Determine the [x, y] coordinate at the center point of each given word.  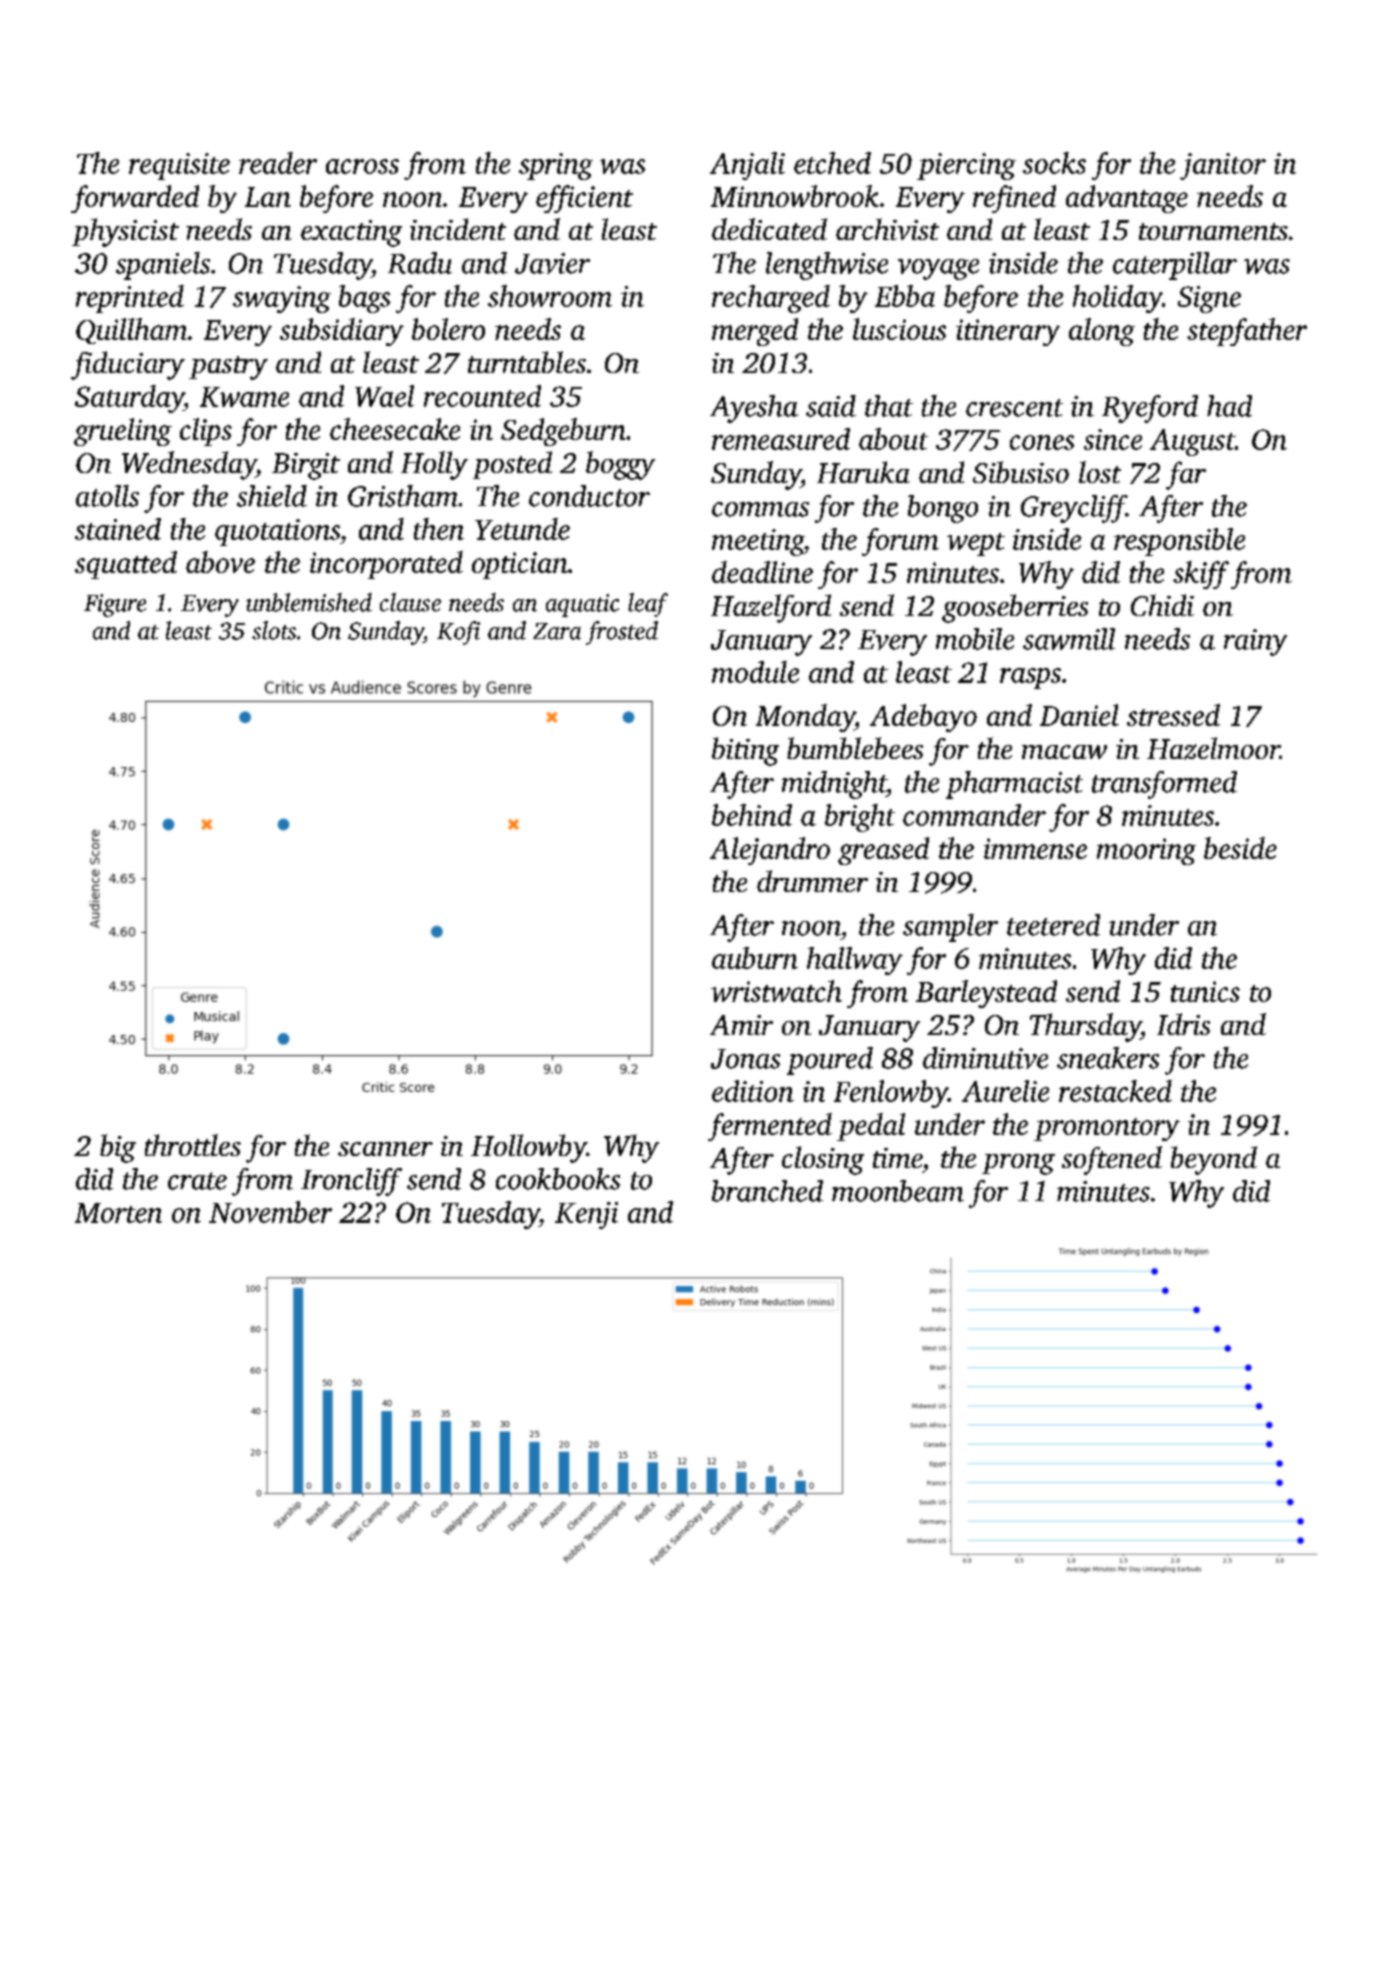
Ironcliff [351, 1182]
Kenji [586, 1215]
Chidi [1162, 605]
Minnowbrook [795, 196]
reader [278, 163]
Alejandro [770, 851]
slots [274, 630]
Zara [557, 631]
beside [1240, 848]
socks [1054, 163]
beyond [1214, 1160]
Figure [115, 605]
